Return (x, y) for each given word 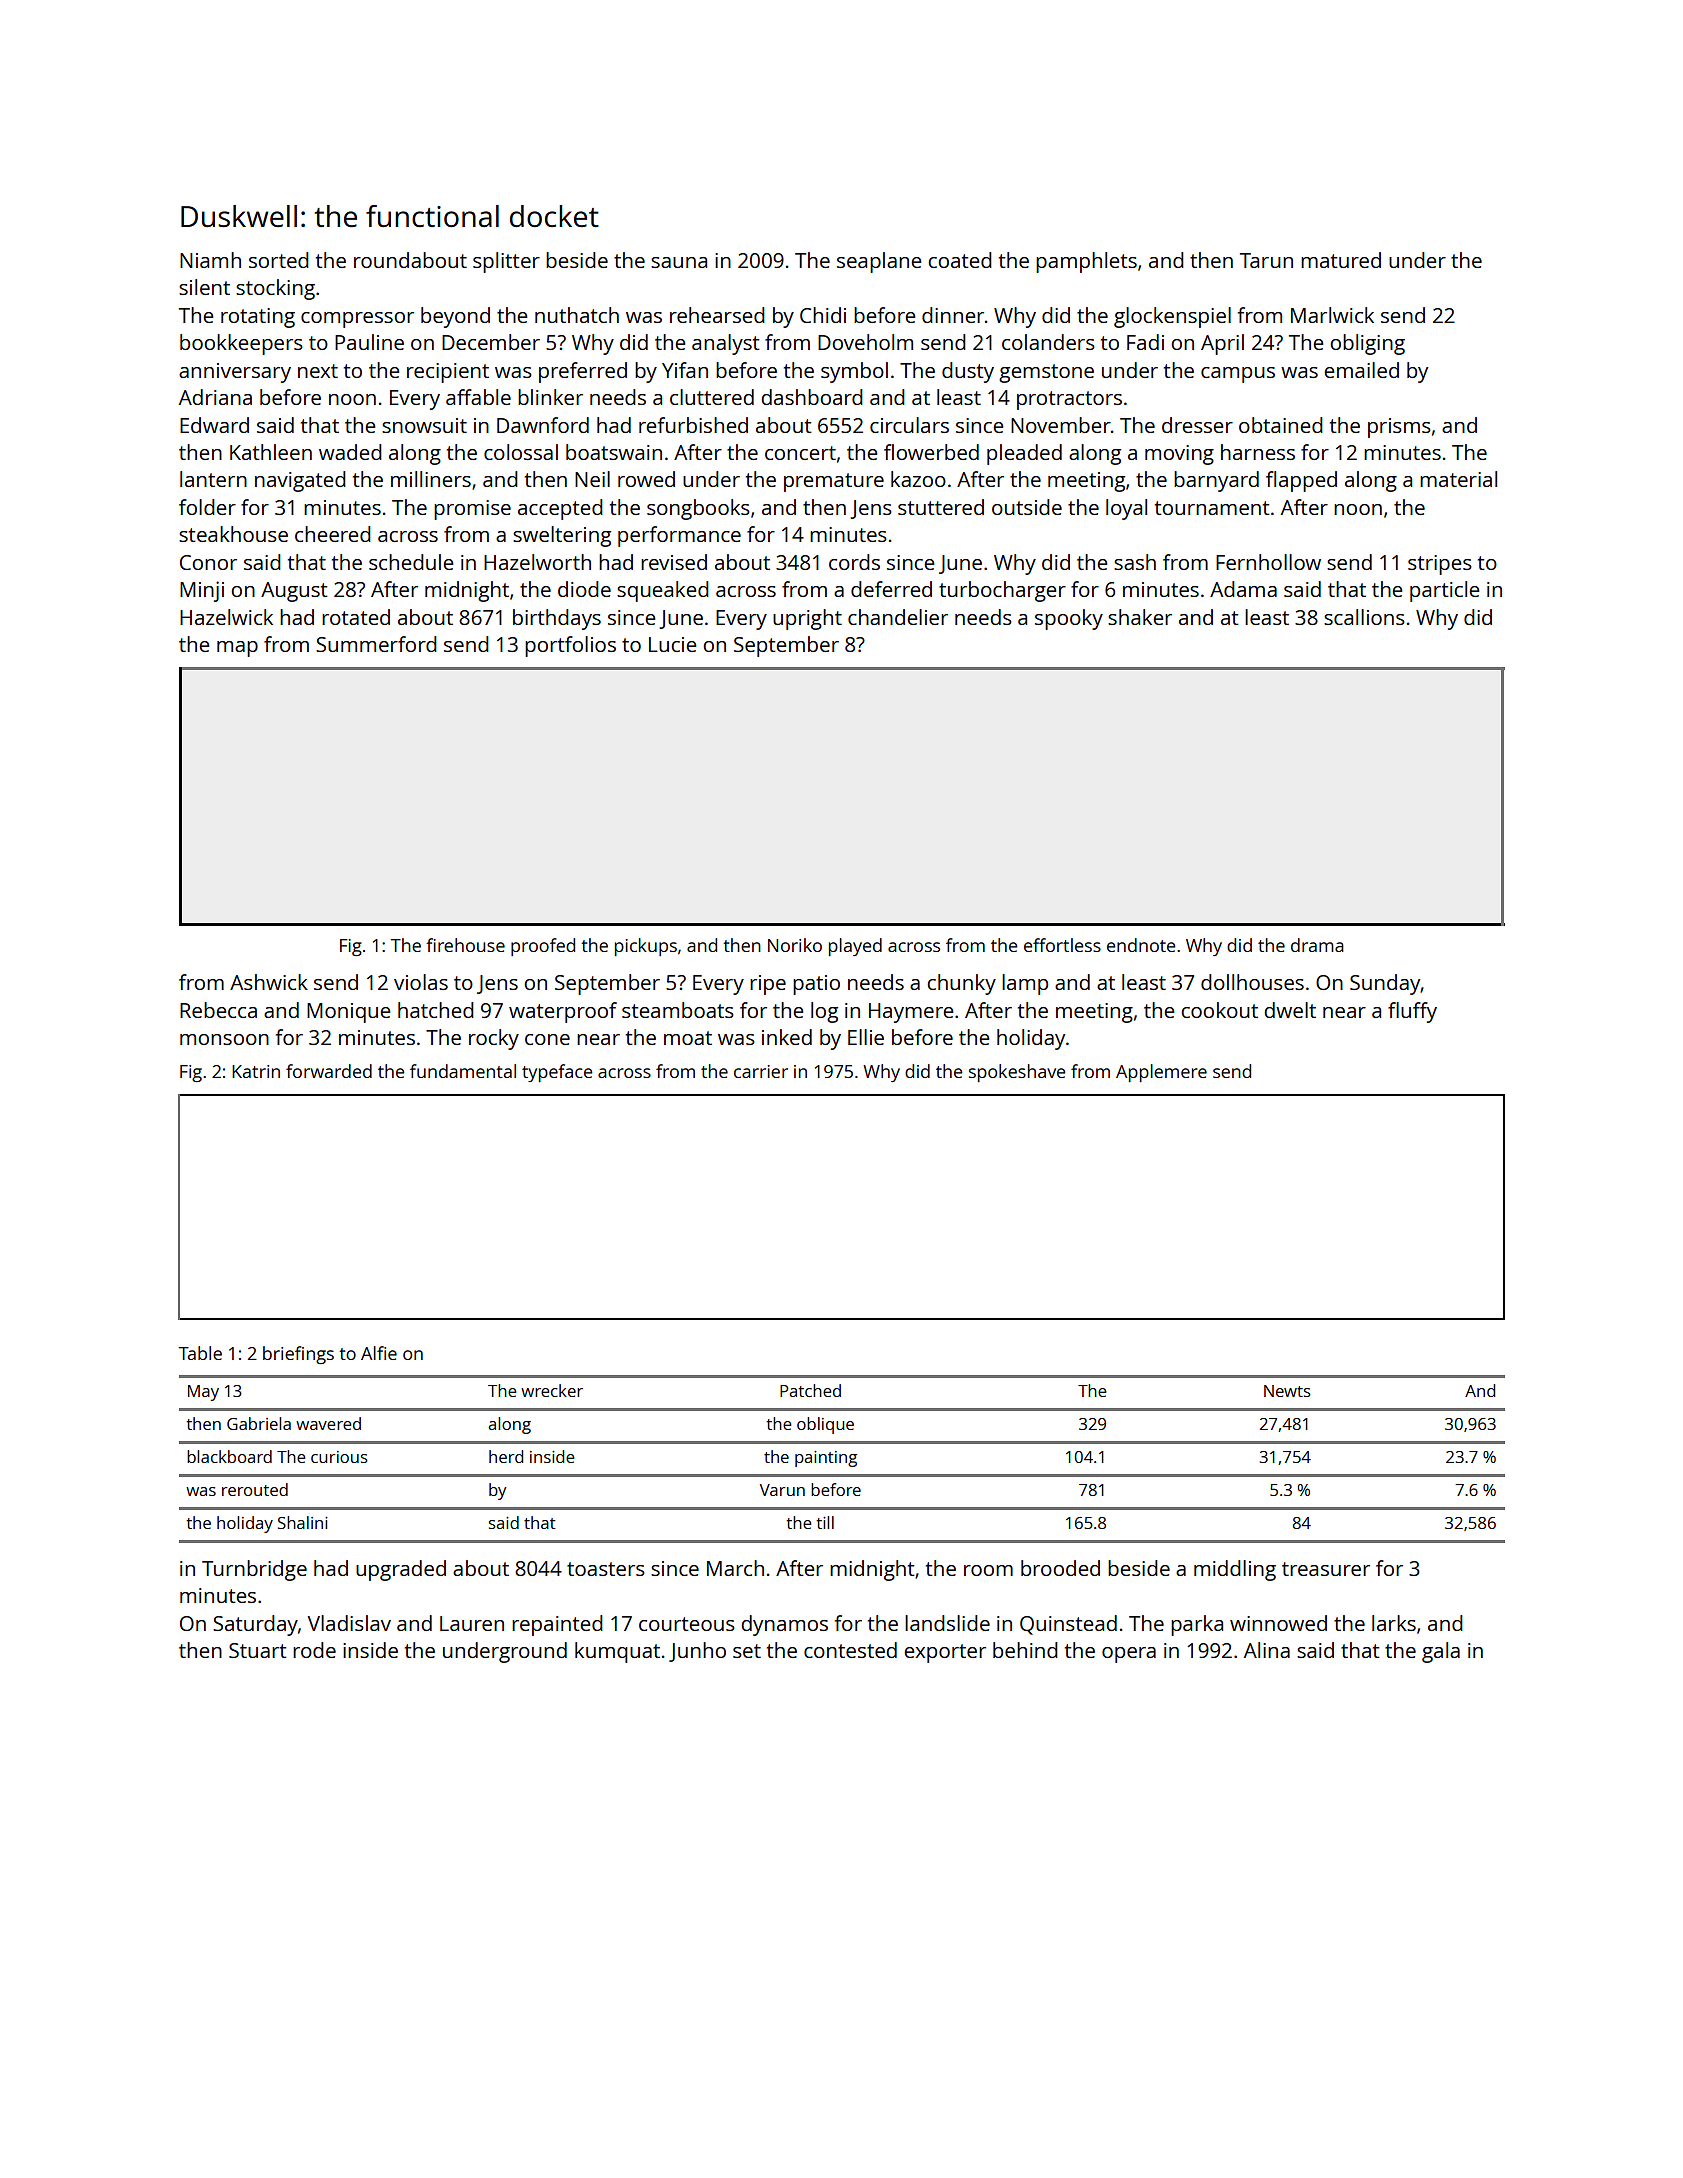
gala (1441, 1652)
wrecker (552, 1390)
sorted (279, 260)
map (237, 649)
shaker (1140, 617)
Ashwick (269, 982)
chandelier (898, 617)
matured (1341, 260)
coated (960, 260)
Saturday (255, 1625)
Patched (810, 1390)
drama (1317, 945)
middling (1235, 1570)
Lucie (672, 644)
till (825, 1522)
